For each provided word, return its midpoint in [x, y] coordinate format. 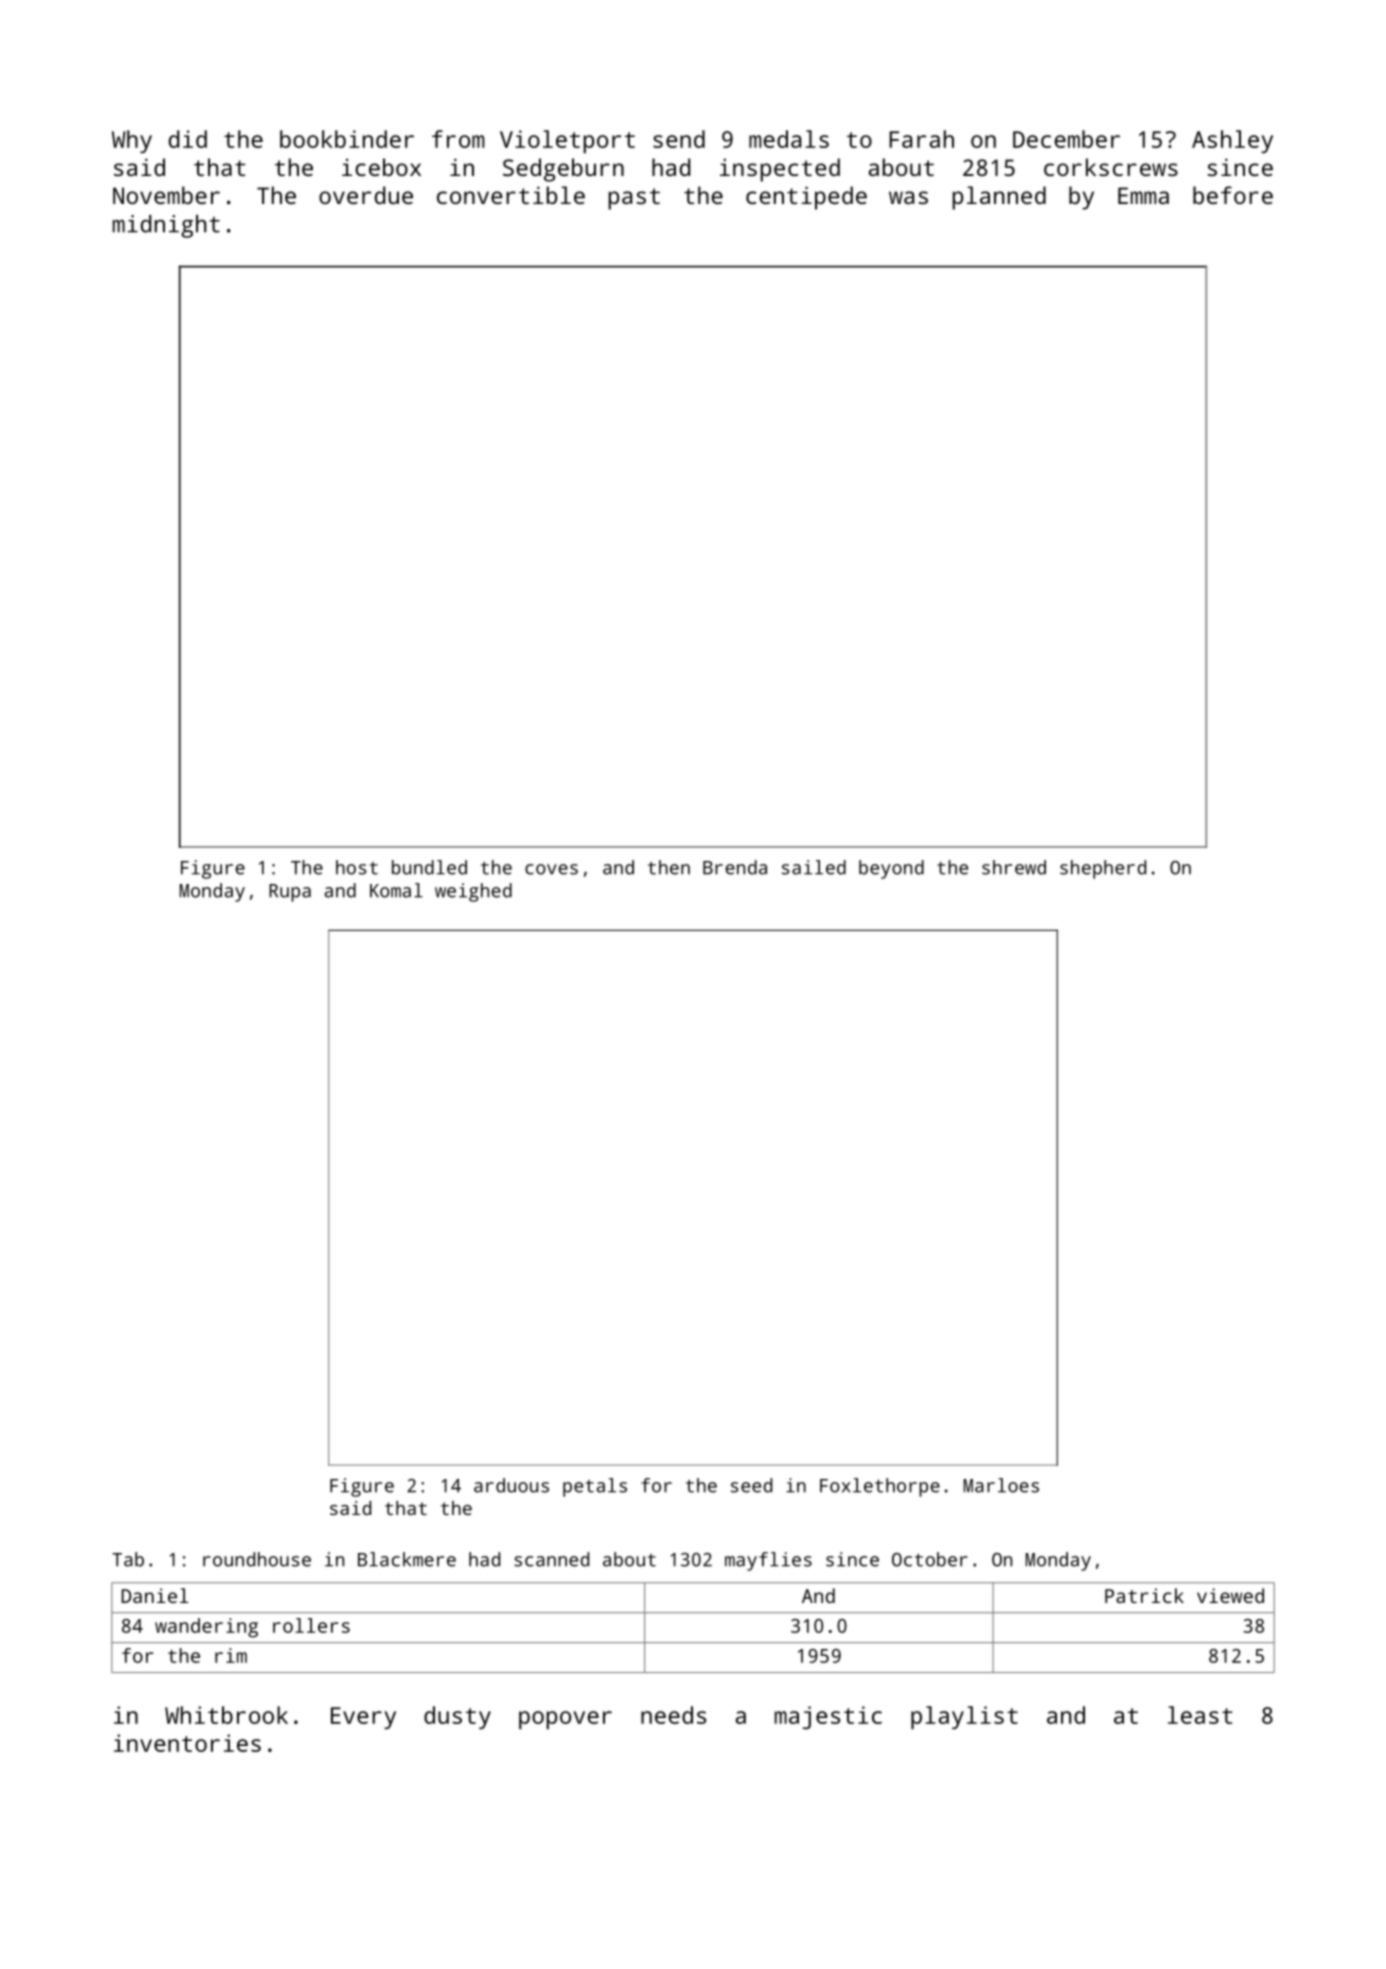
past [634, 199]
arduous [511, 1485]
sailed [814, 867]
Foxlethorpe [880, 1487]
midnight [166, 226]
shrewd [1014, 867]
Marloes [1001, 1485]
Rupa [290, 893]
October [930, 1559]
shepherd [1103, 869]
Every [363, 1718]
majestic [828, 1717]
